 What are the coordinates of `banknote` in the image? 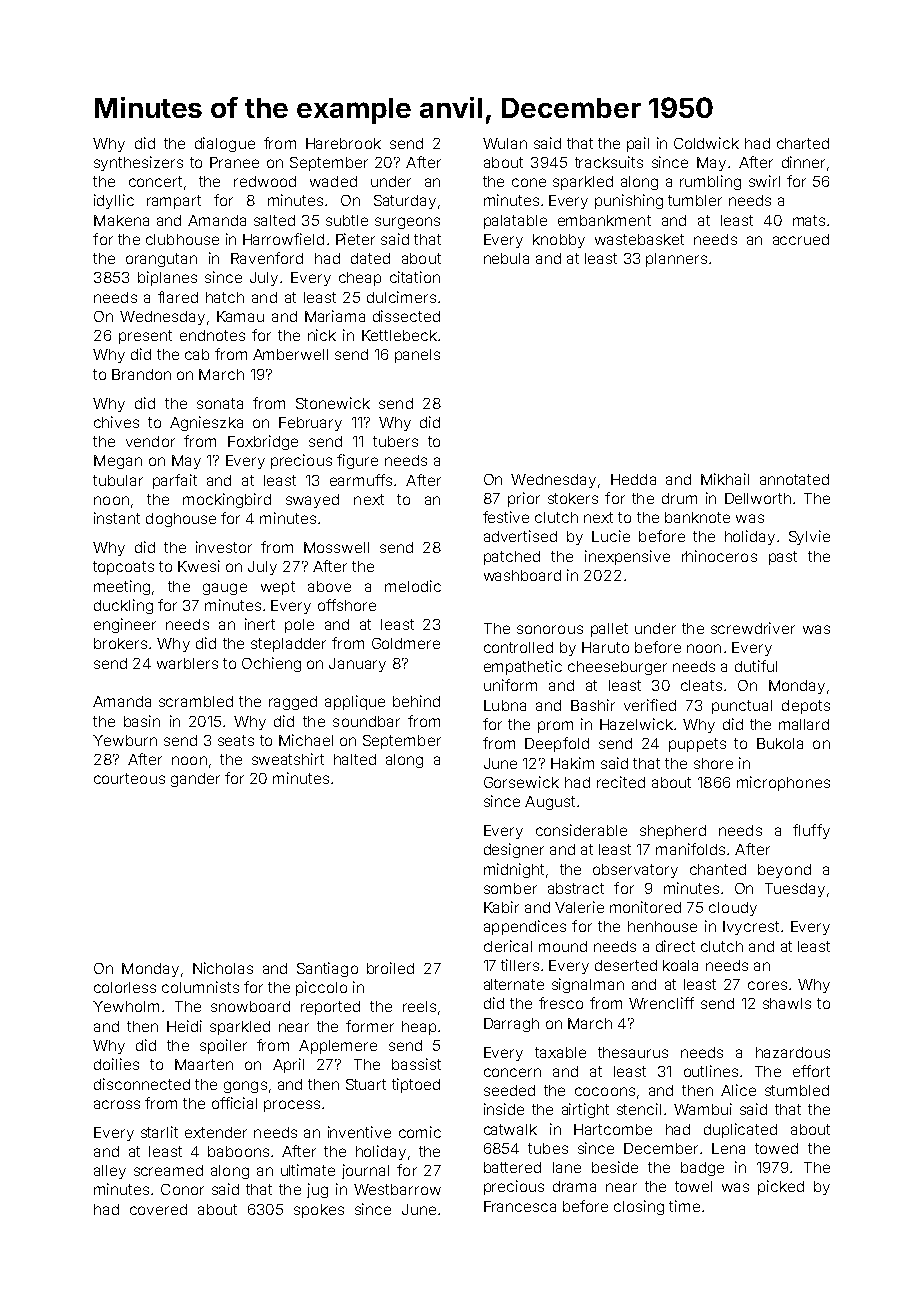 It's located at (697, 517).
